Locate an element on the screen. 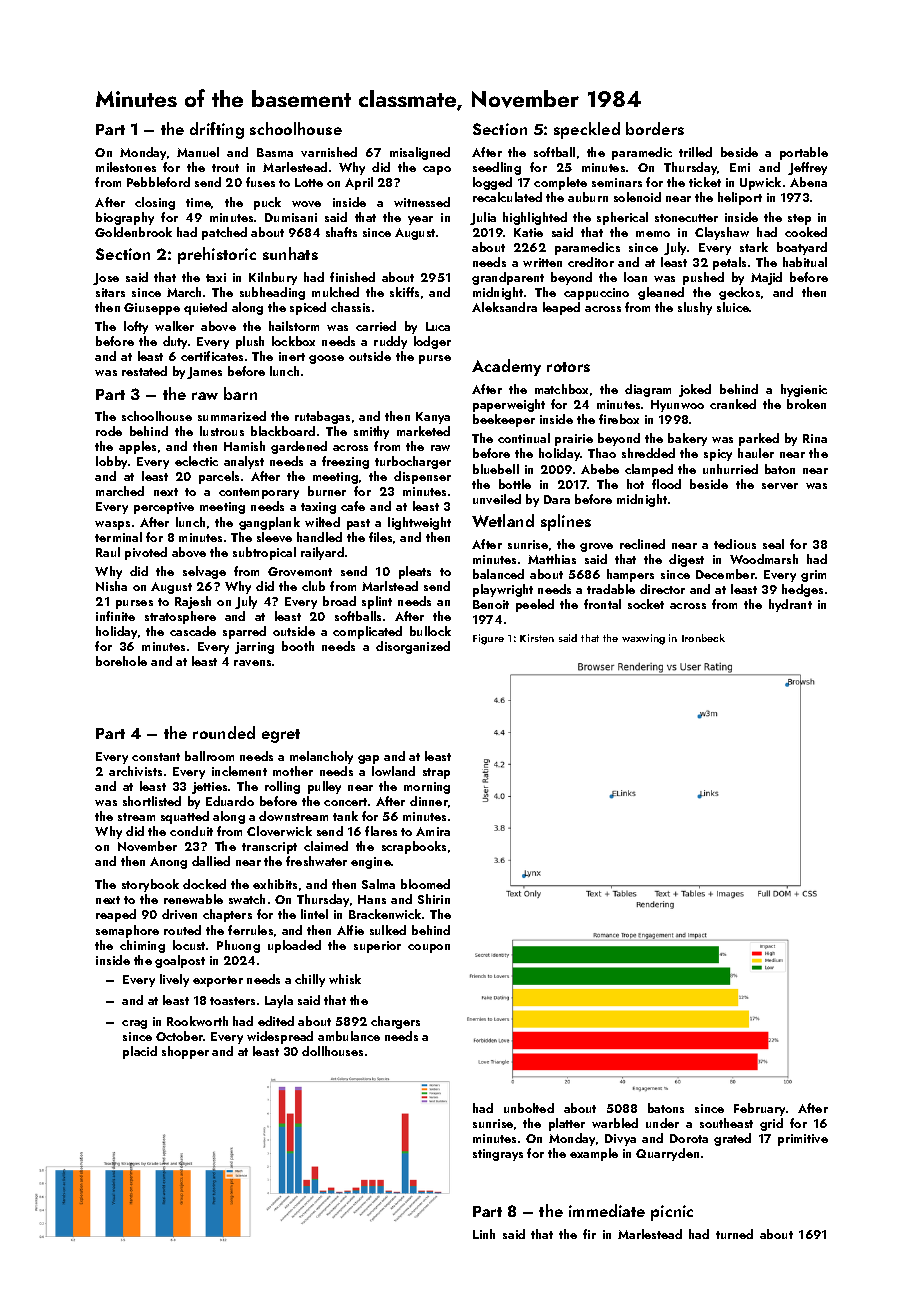  biography is located at coordinates (125, 218).
